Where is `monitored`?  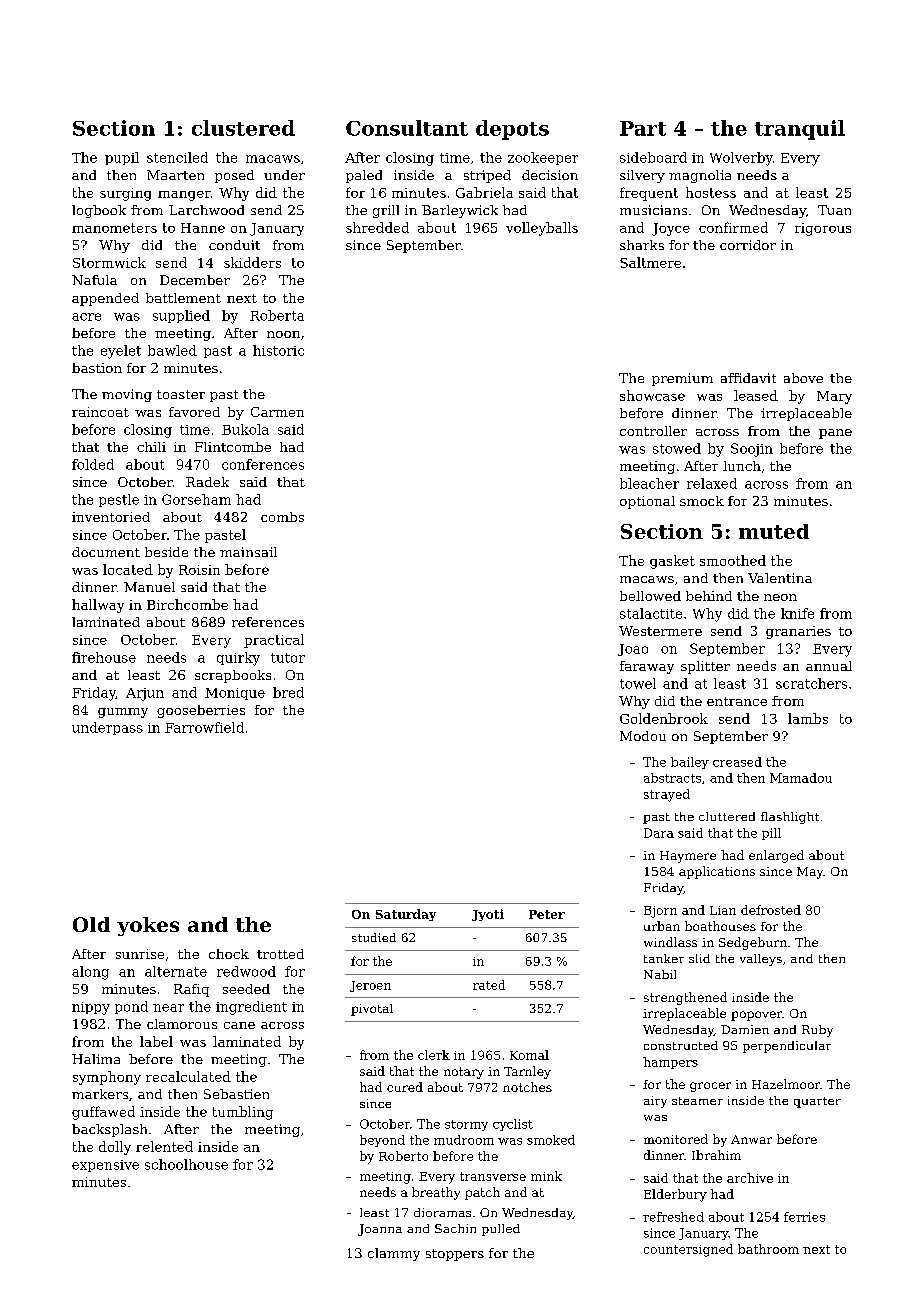
monitored is located at coordinates (676, 1139).
